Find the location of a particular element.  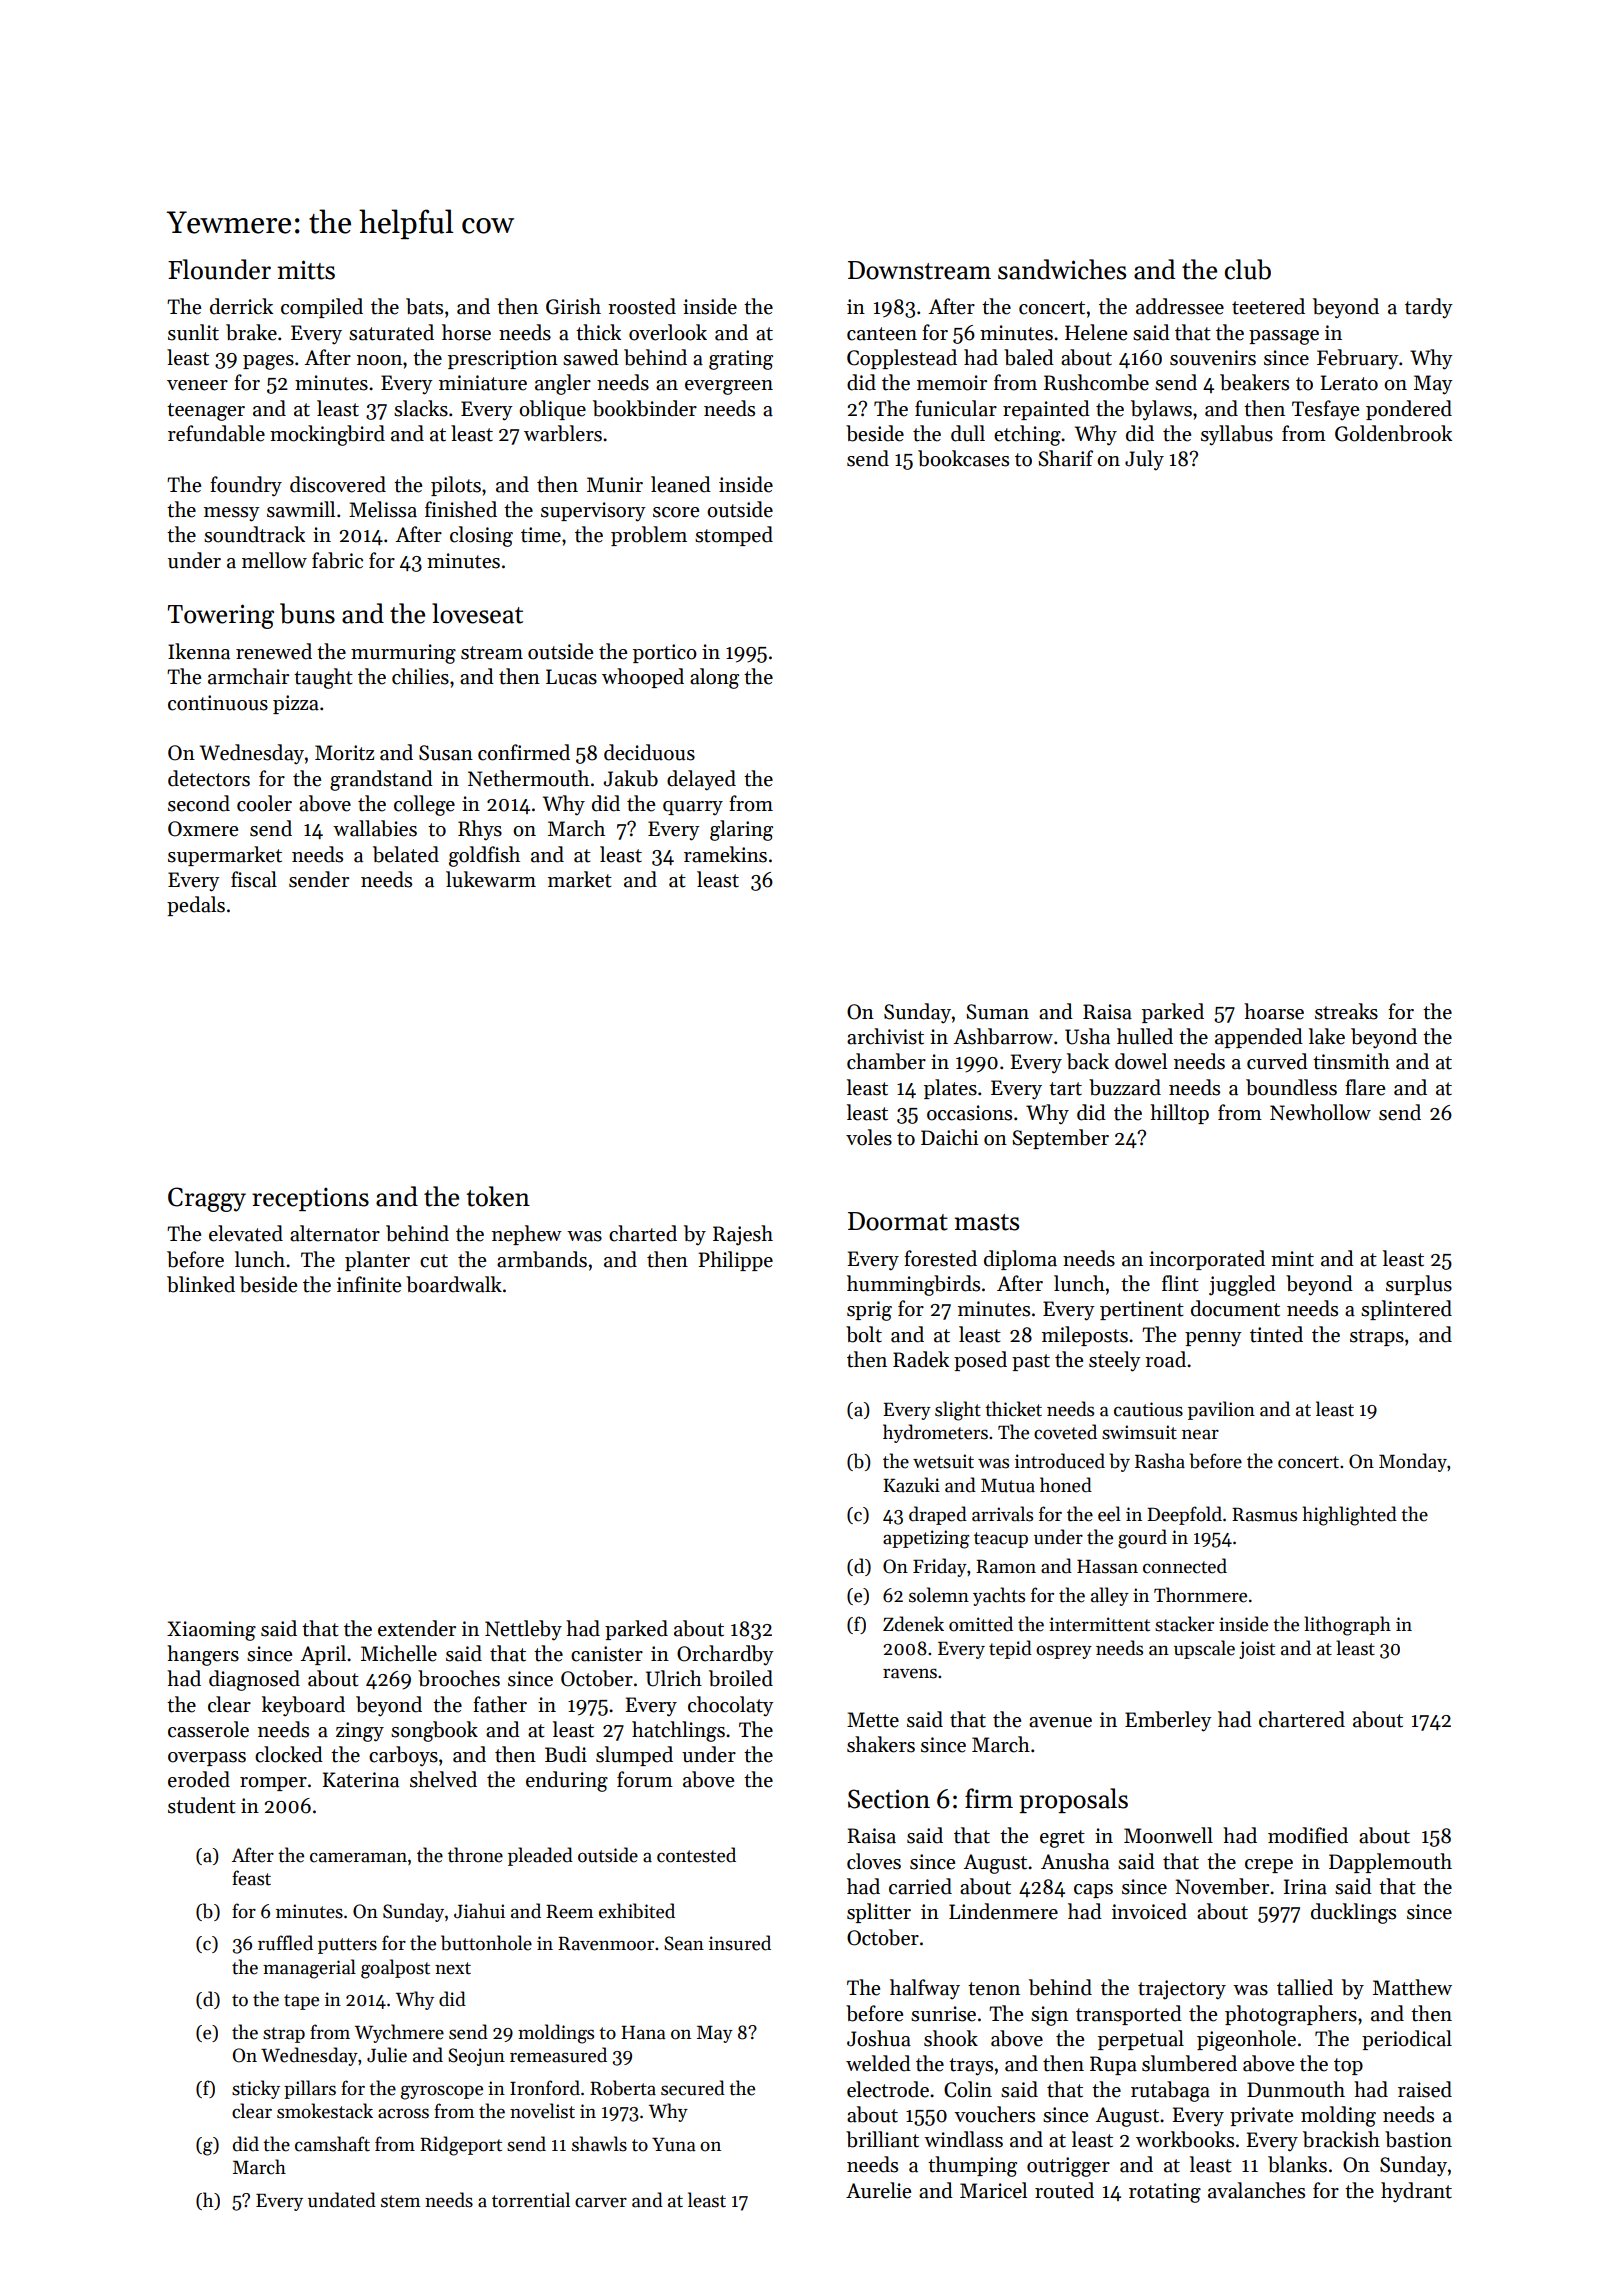

glaring is located at coordinates (741, 830).
